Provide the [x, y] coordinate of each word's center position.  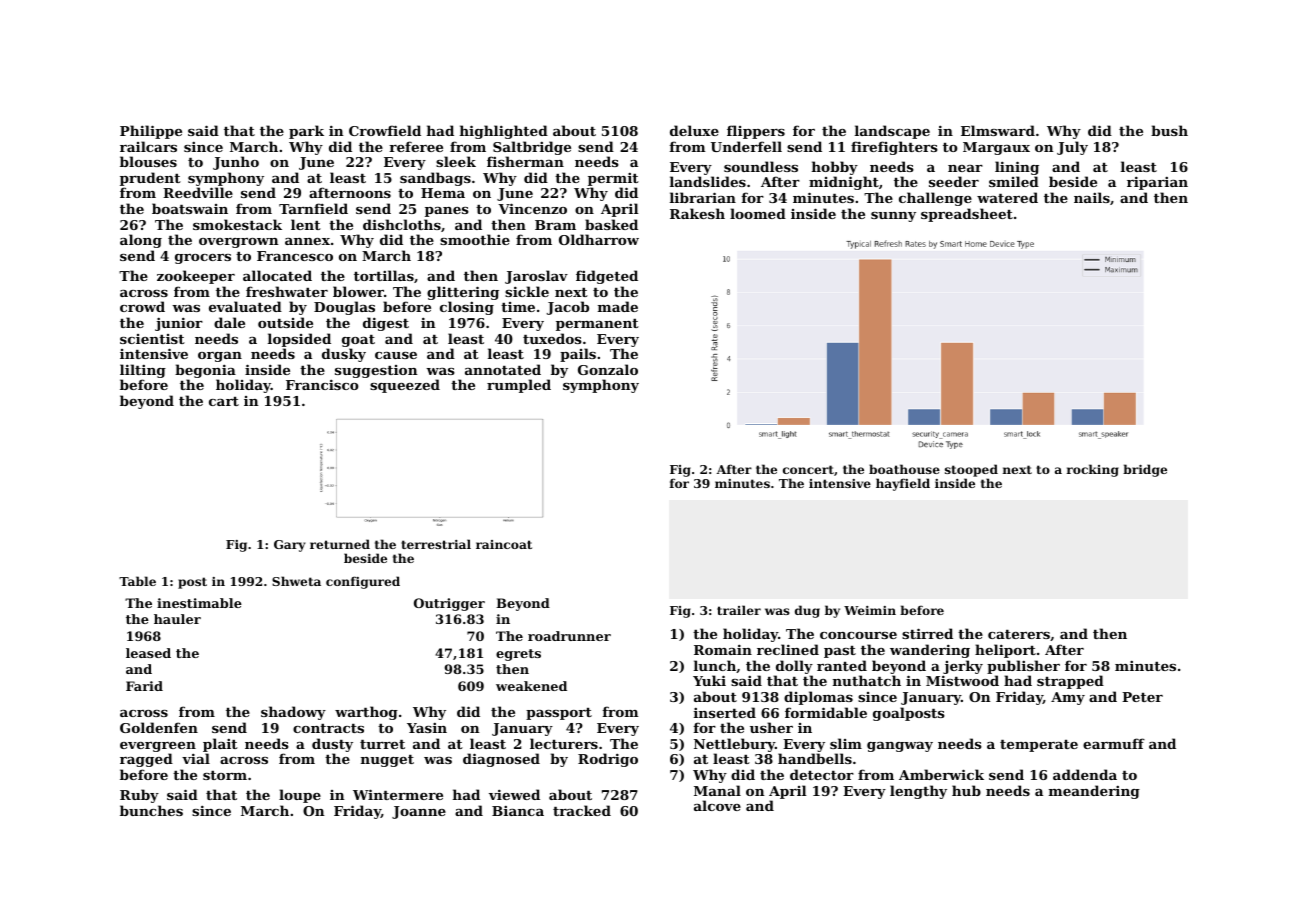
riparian [1157, 183]
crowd [142, 306]
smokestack [237, 224]
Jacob [567, 308]
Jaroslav [536, 277]
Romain [723, 649]
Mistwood [962, 680]
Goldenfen [159, 727]
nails [1092, 197]
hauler [177, 619]
